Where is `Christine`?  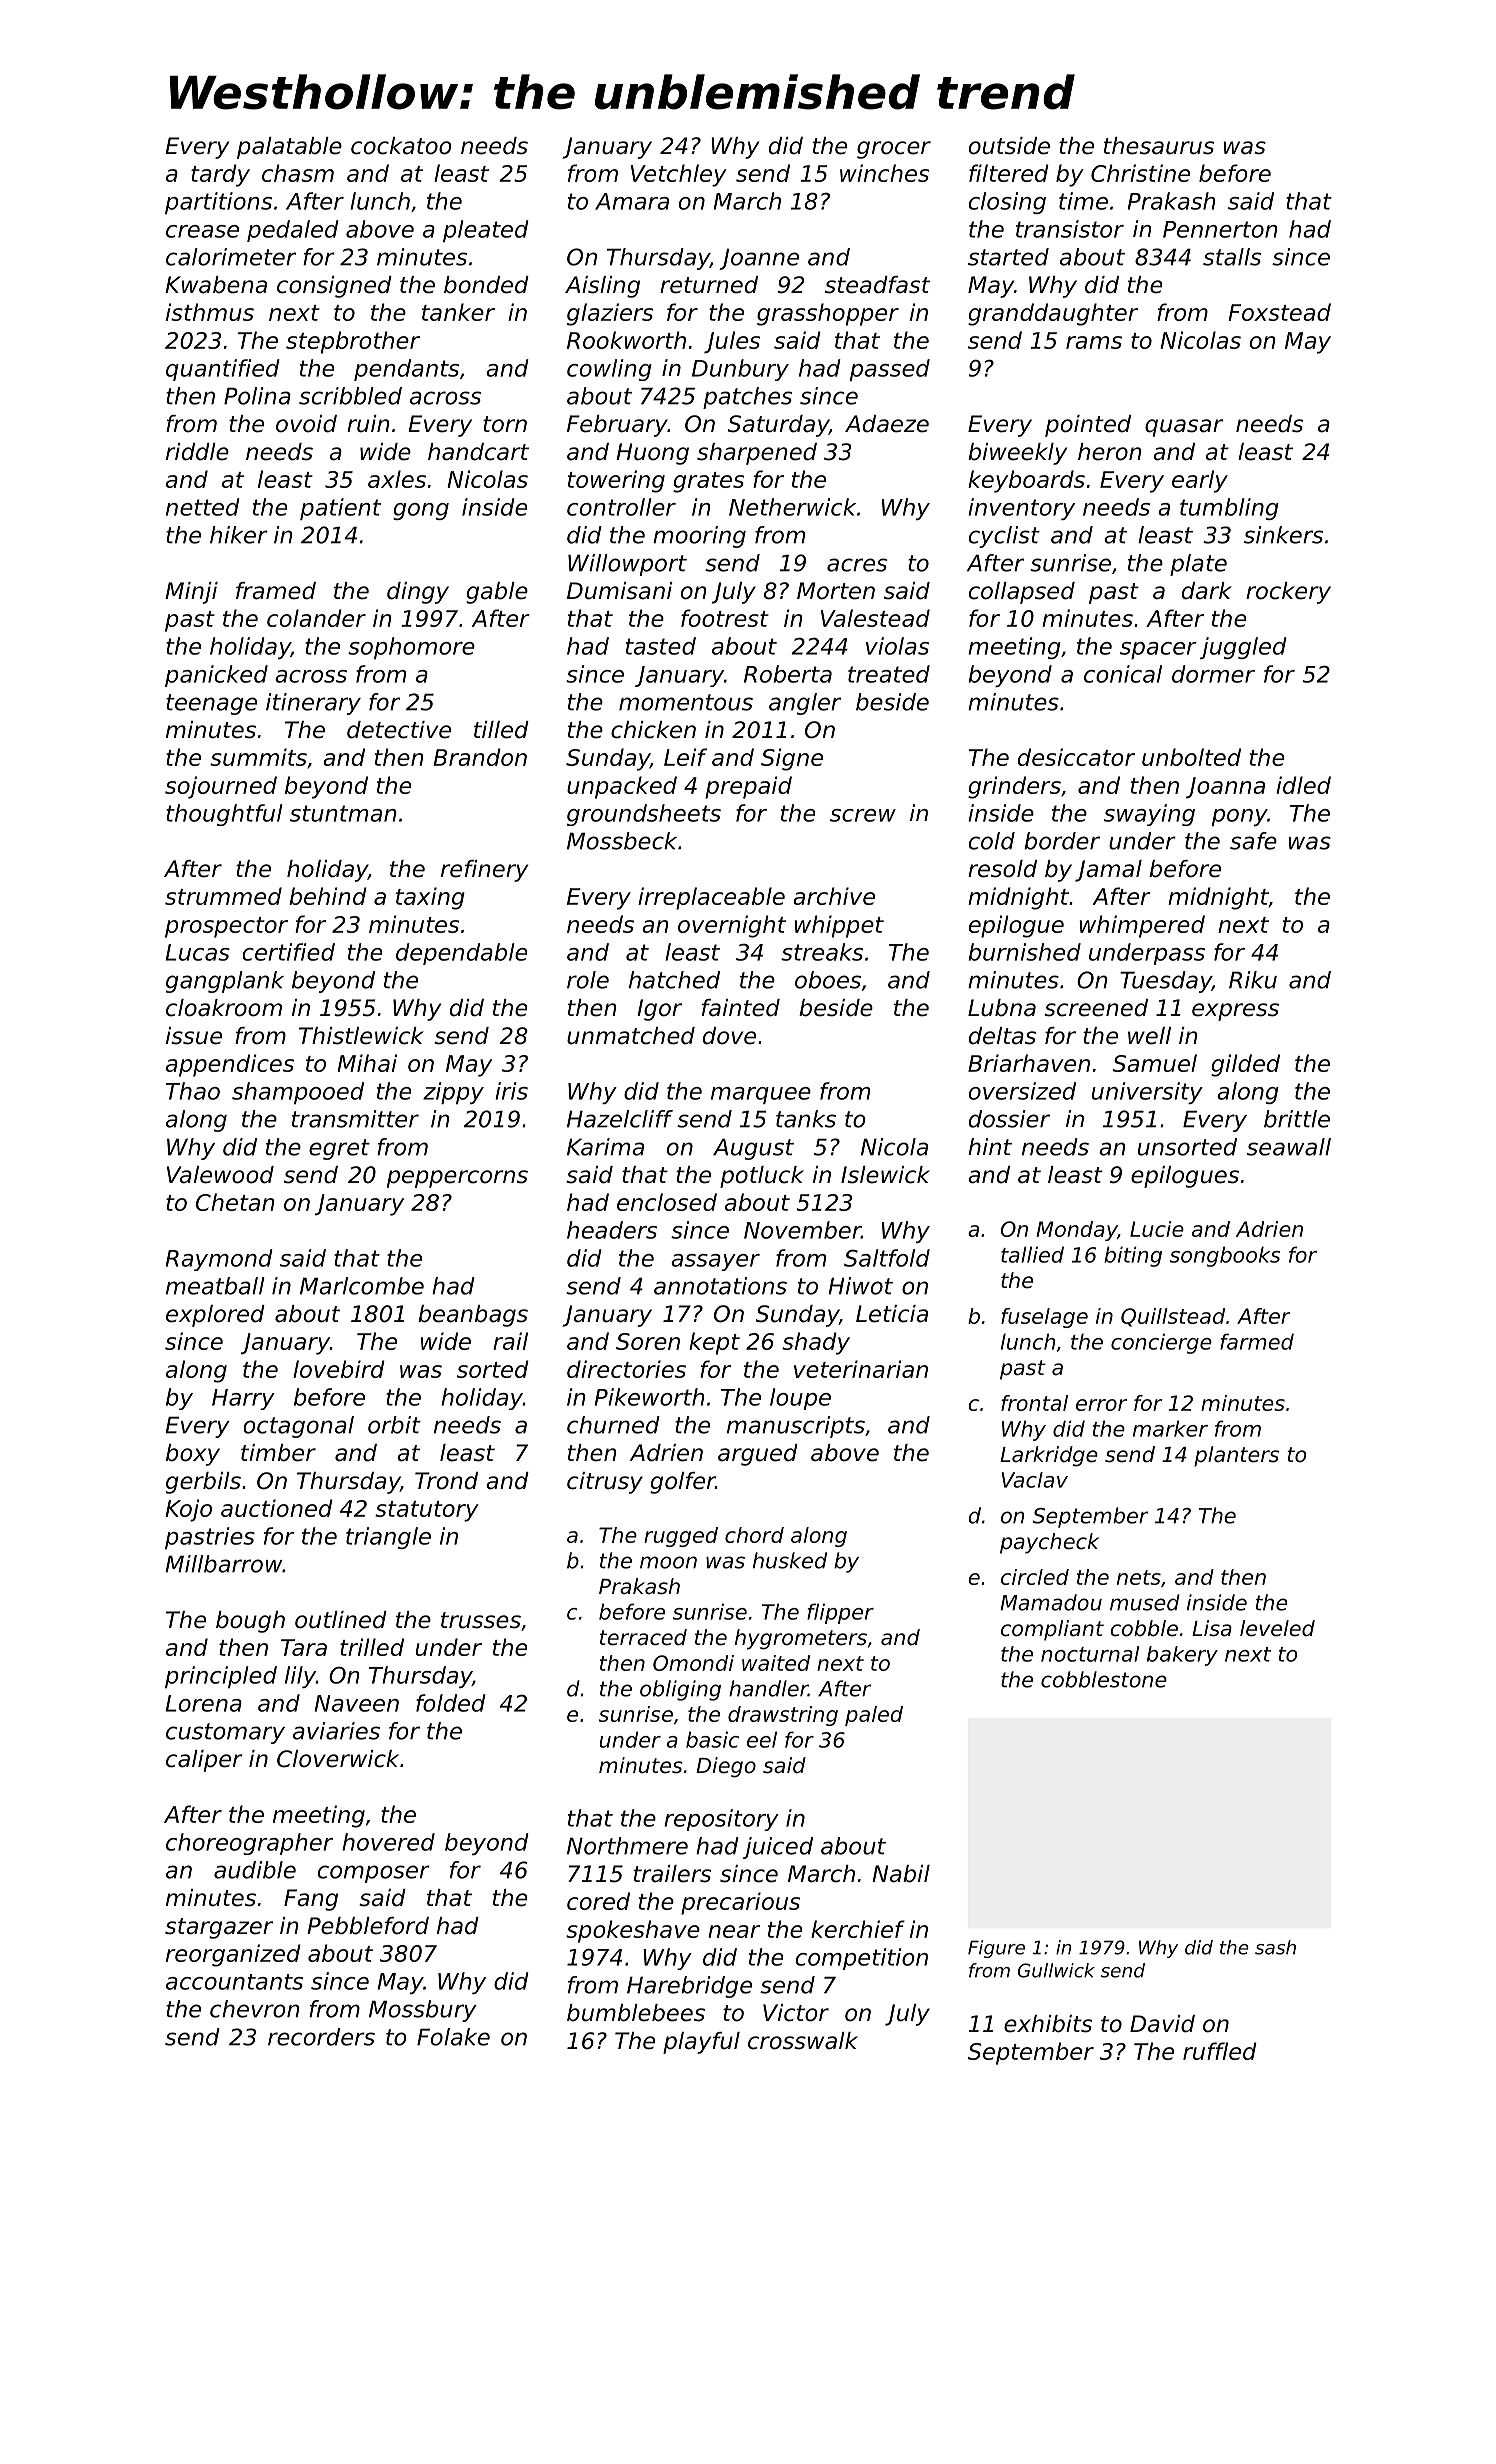 Christine is located at coordinates (1140, 173).
